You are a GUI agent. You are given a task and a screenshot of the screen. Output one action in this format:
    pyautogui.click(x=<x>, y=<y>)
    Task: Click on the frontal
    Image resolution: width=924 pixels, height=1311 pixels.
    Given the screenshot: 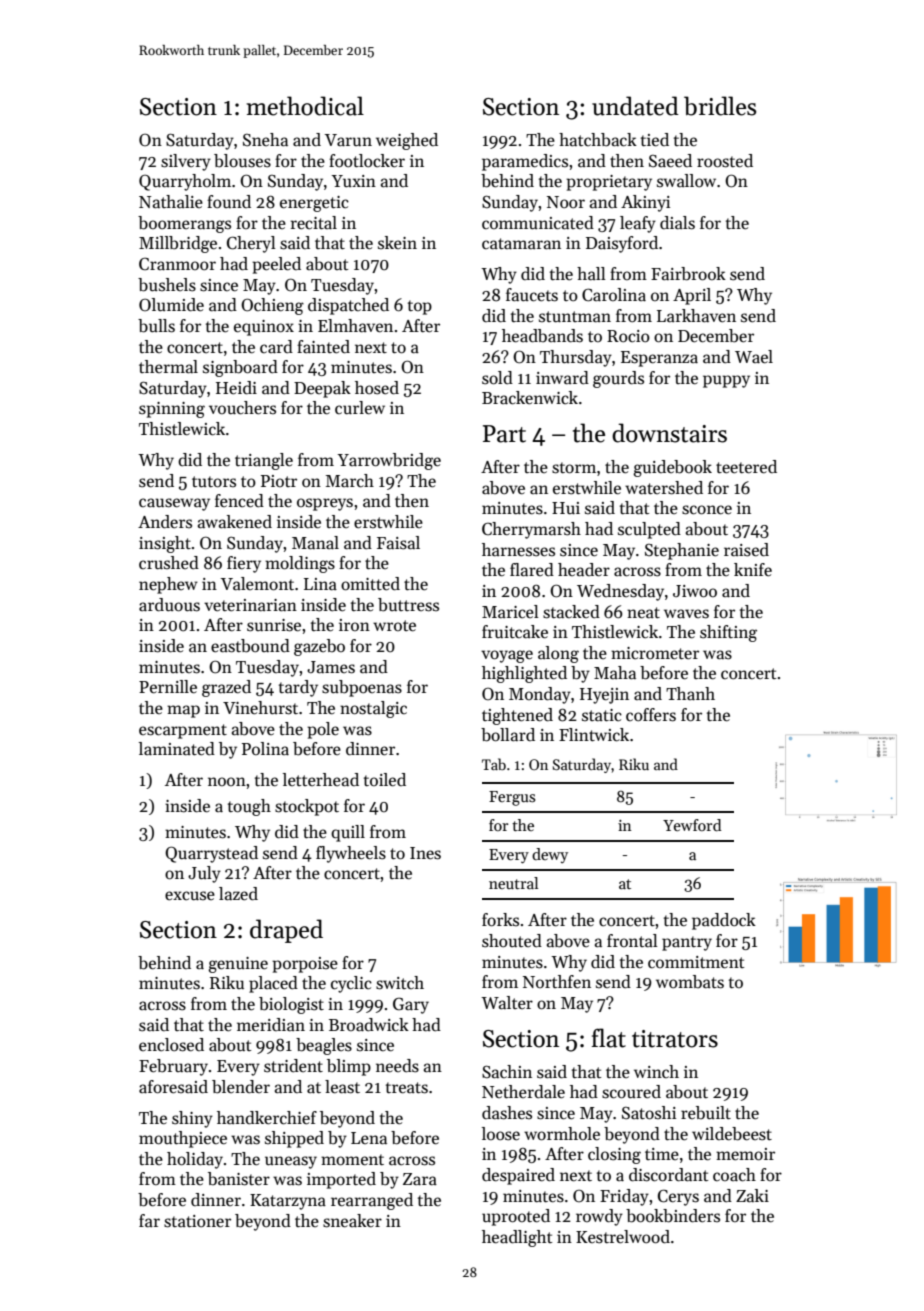 What is the action you would take?
    pyautogui.click(x=632, y=941)
